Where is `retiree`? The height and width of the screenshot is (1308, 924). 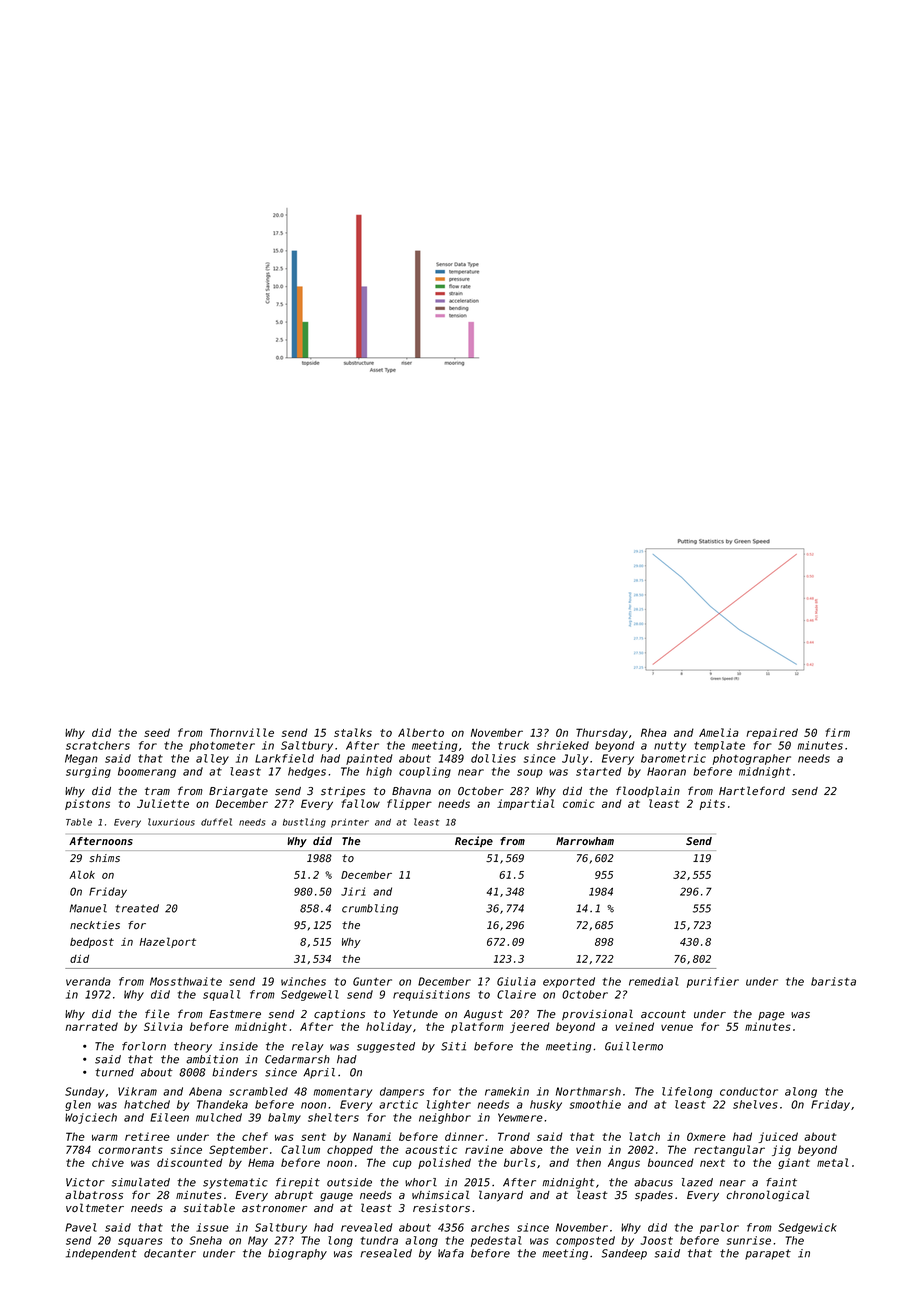
retiree is located at coordinates (147, 1136).
